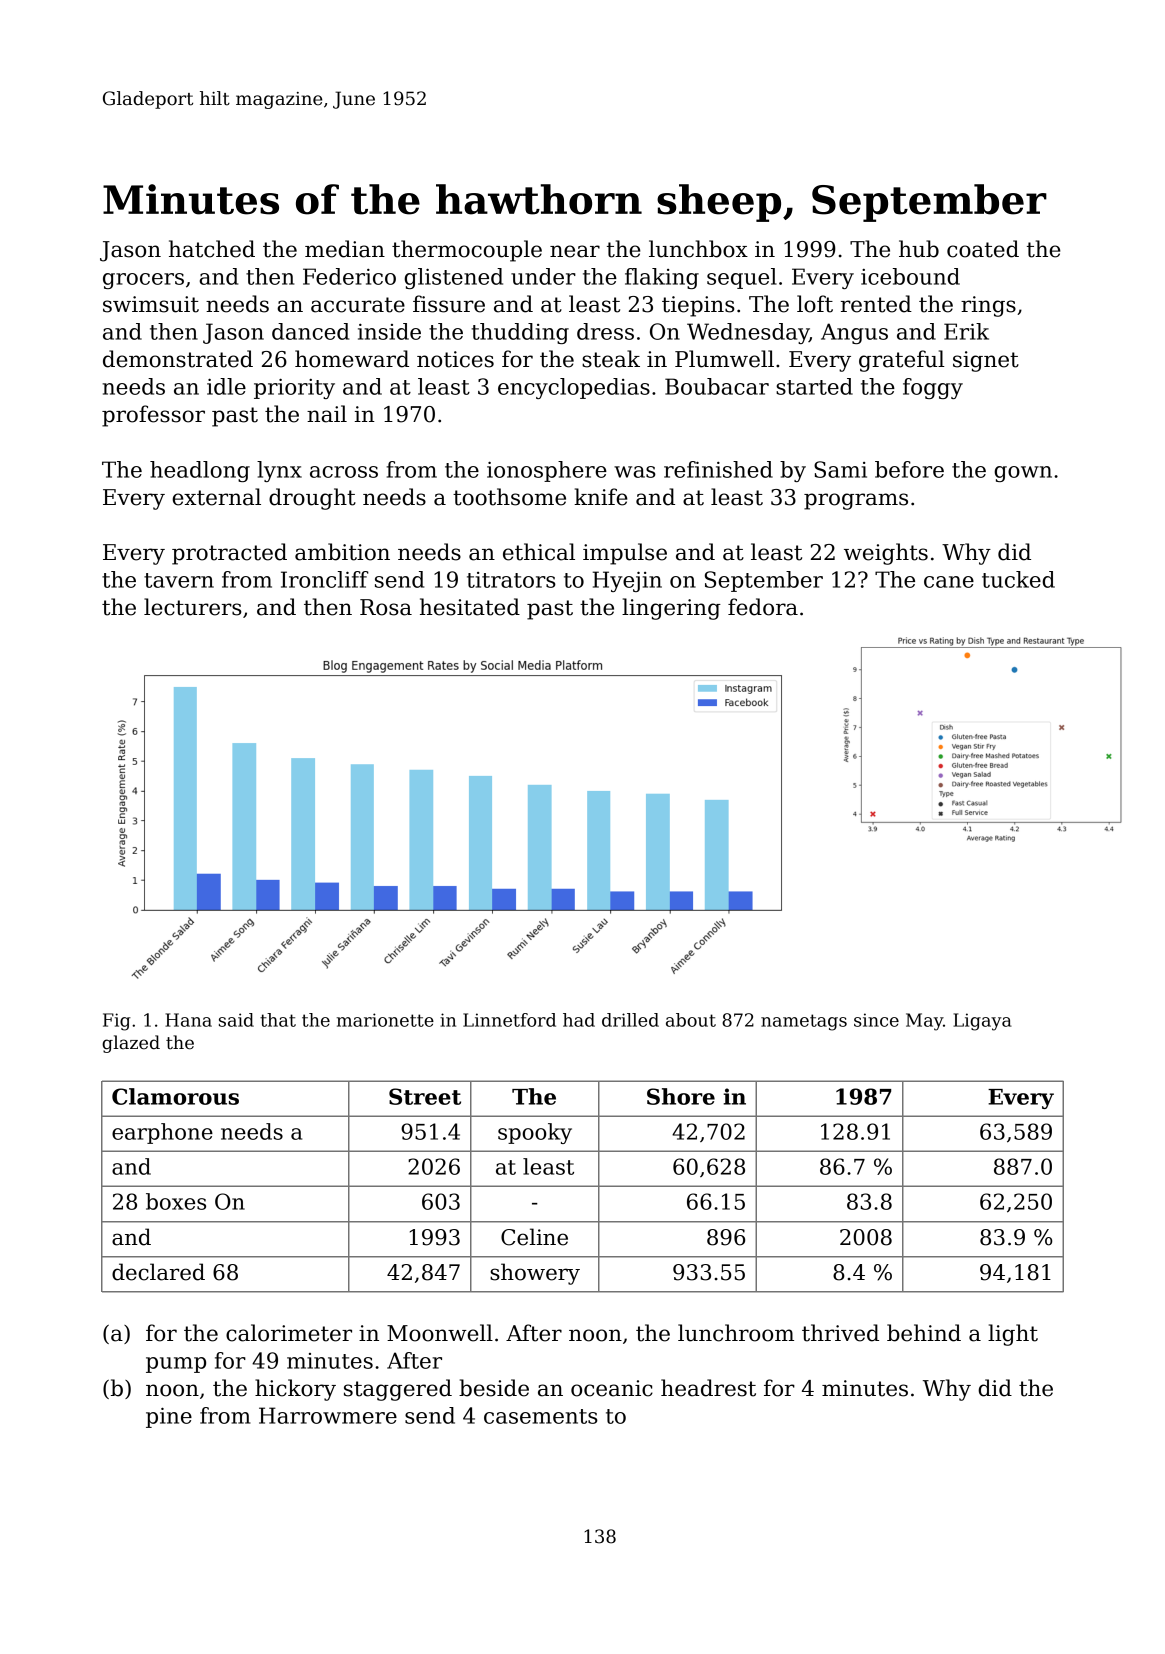 The width and height of the screenshot is (1165, 1654). Describe the element at coordinates (386, 607) in the screenshot. I see `Rosa` at that location.
